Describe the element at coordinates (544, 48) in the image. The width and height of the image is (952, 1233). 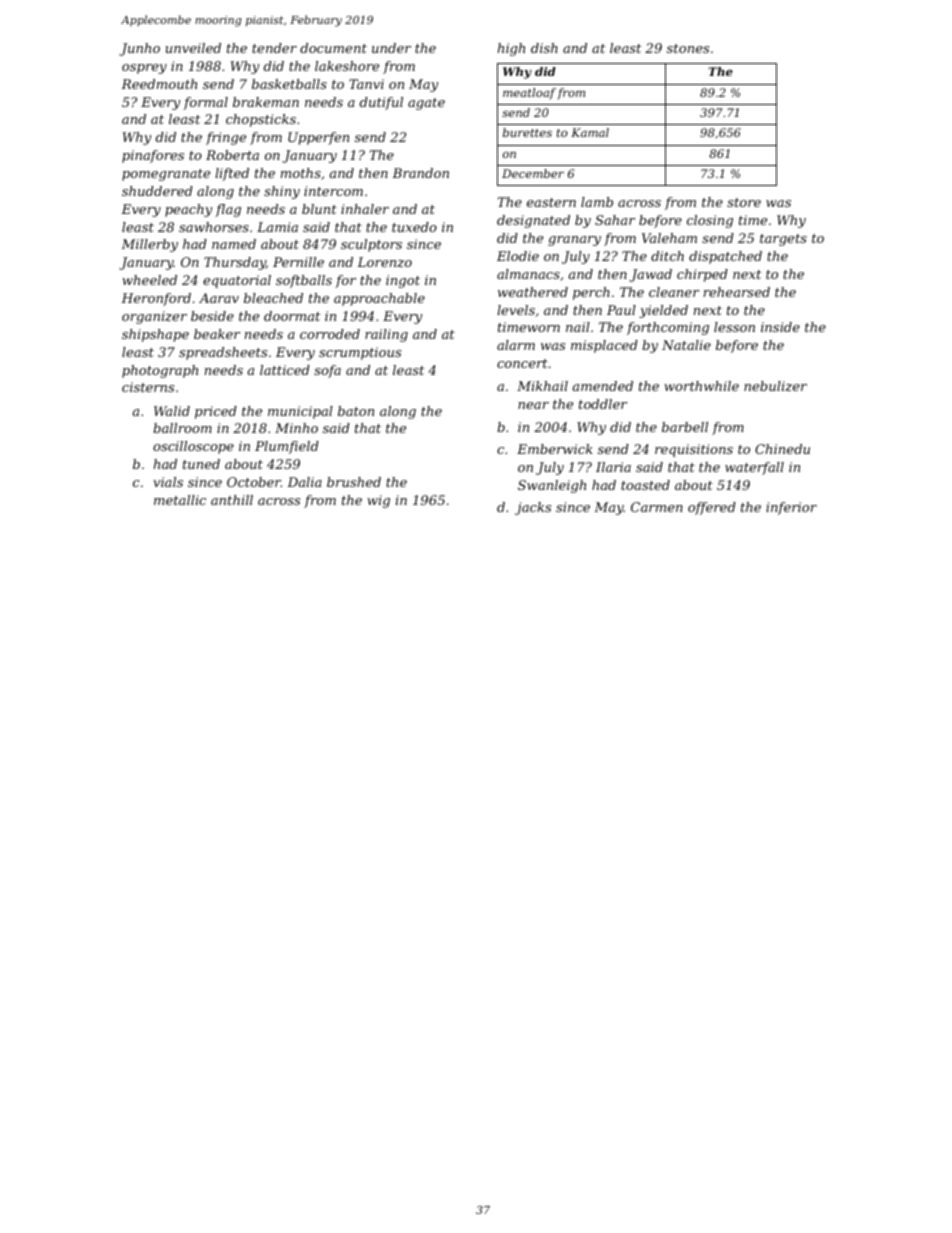
I see `dish` at that location.
